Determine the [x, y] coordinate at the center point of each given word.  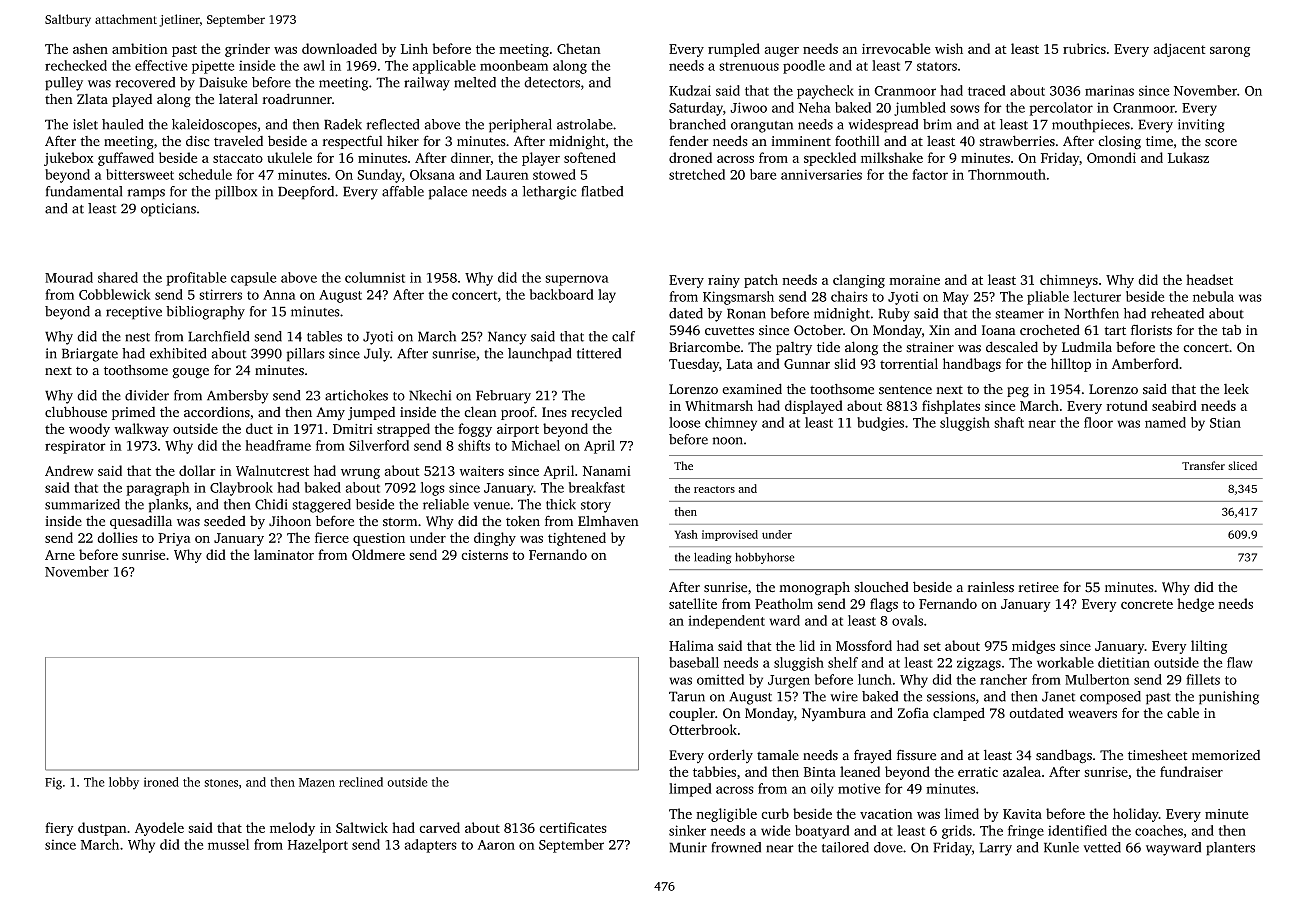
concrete [1147, 604]
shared [118, 277]
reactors [714, 489]
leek [1236, 389]
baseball [694, 662]
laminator [284, 554]
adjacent [1180, 50]
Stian [1225, 422]
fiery [59, 829]
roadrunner [297, 99]
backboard [562, 294]
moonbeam [514, 65]
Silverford [379, 445]
